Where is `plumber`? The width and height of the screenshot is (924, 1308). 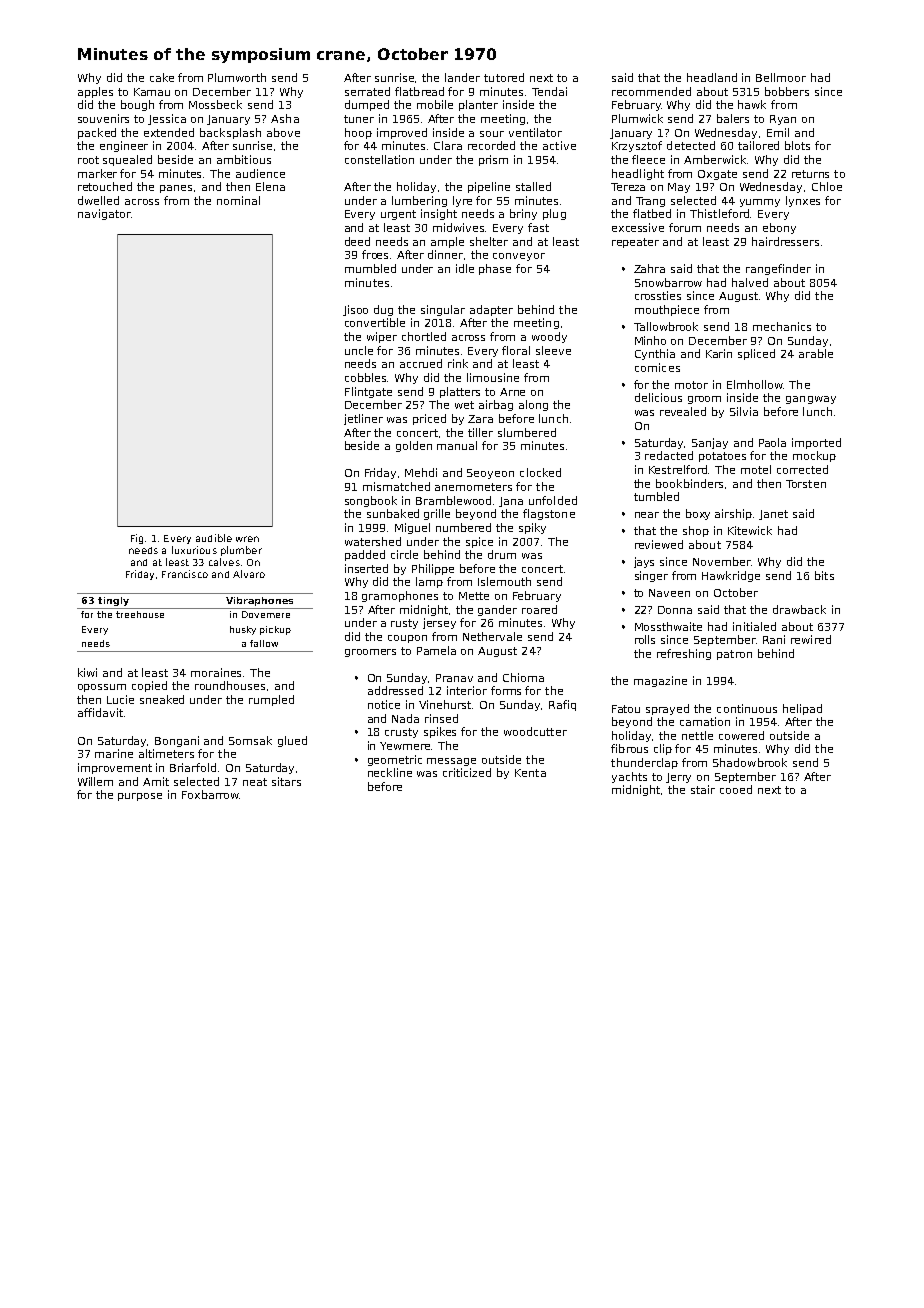
plumber is located at coordinates (241, 551).
